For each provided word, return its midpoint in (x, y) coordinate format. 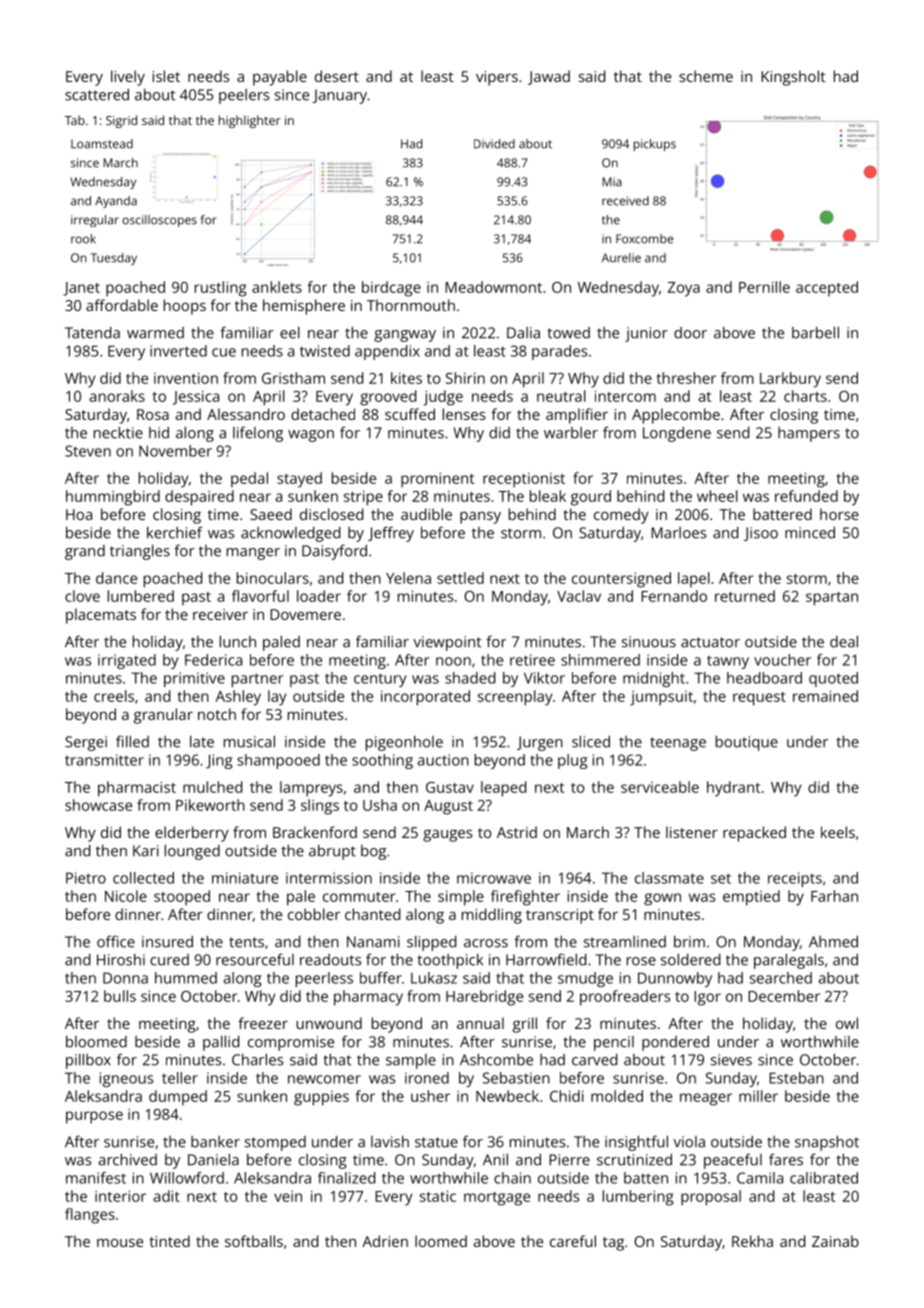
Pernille (764, 287)
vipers (497, 78)
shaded (470, 678)
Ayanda (116, 202)
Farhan (834, 896)
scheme (706, 76)
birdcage (391, 289)
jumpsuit (661, 698)
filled (132, 741)
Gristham (293, 378)
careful (573, 1241)
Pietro (86, 878)
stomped (275, 1143)
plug (573, 761)
